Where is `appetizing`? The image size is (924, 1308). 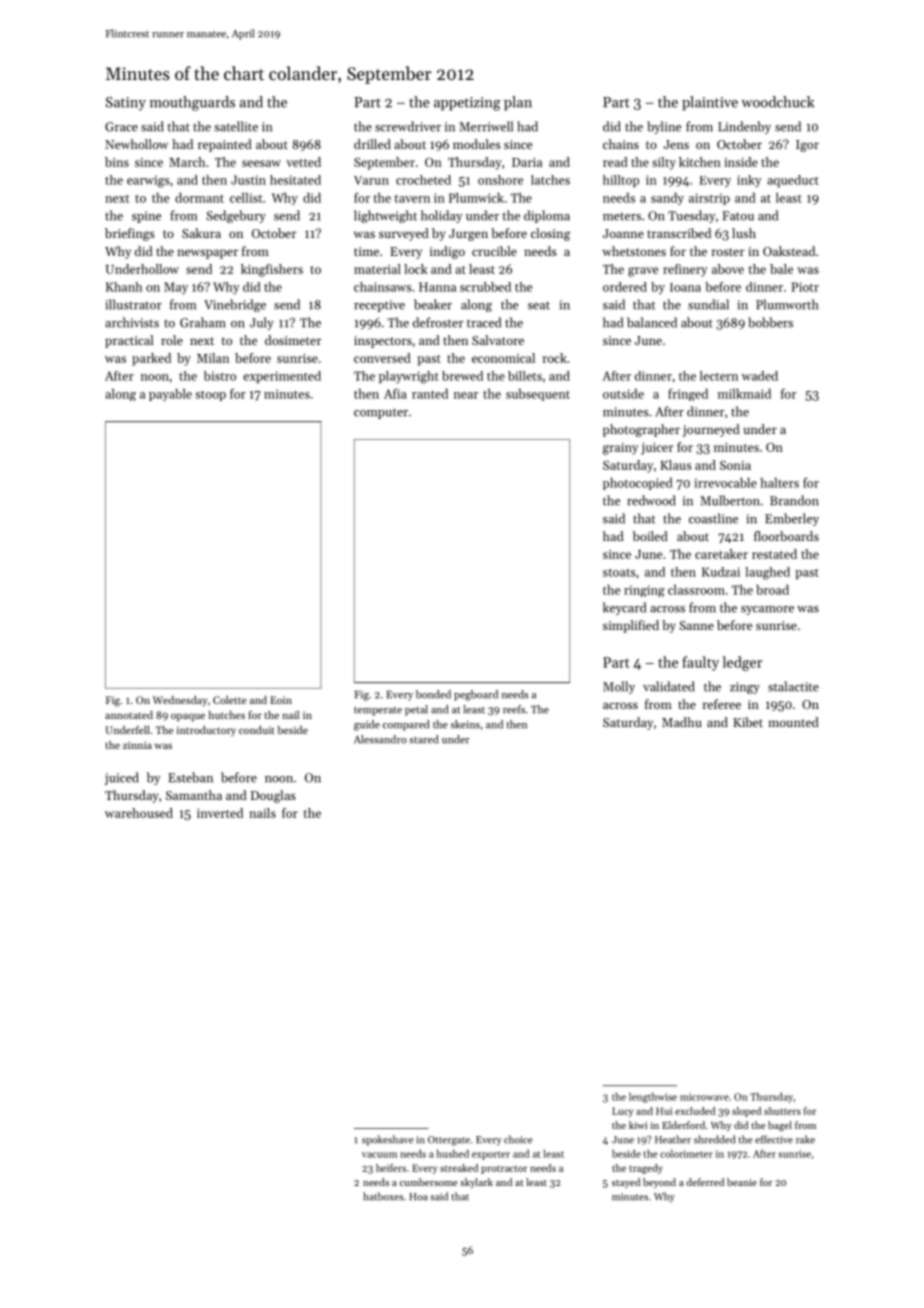 appetizing is located at coordinates (467, 104).
